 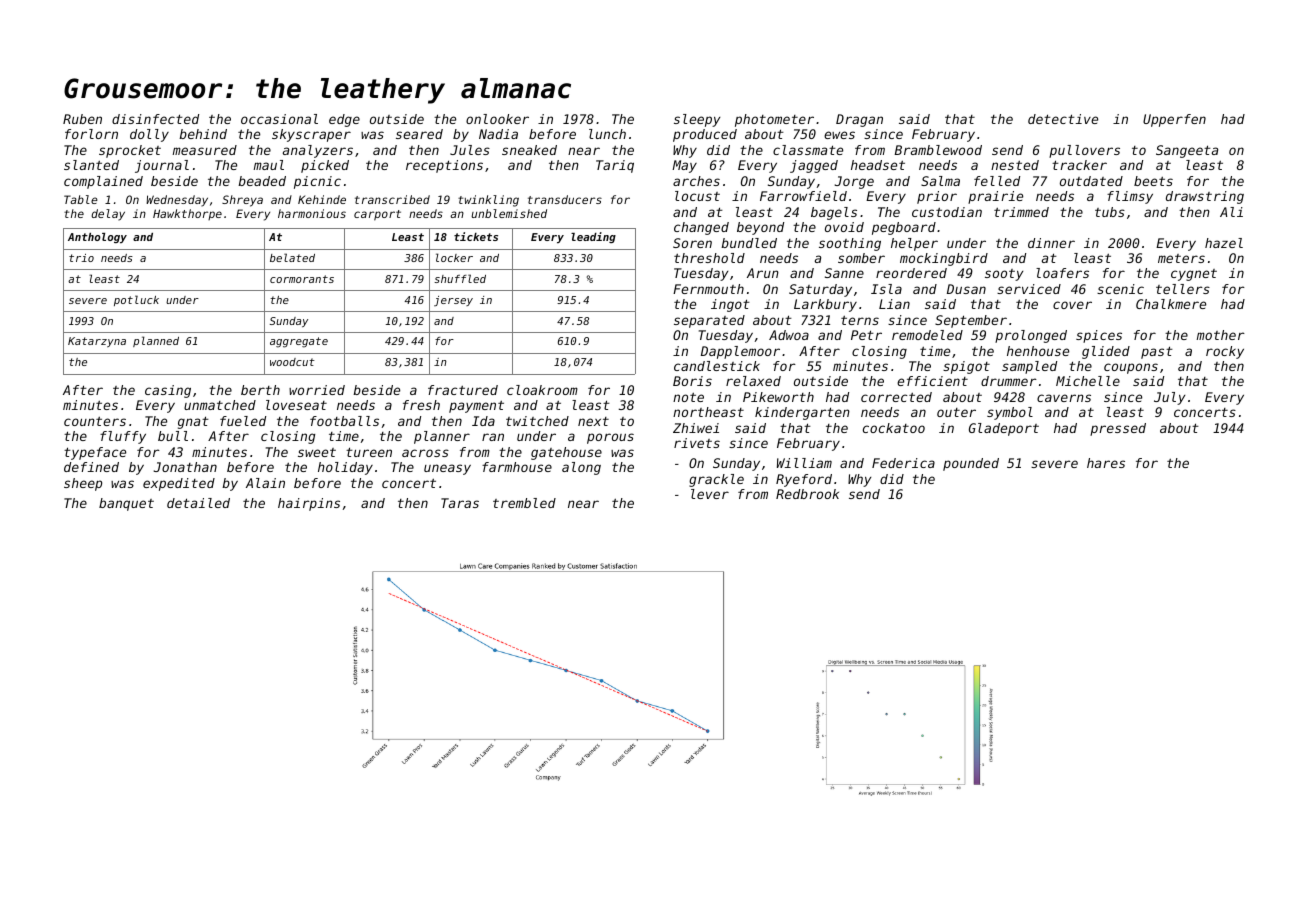 What do you see at coordinates (185, 467) in the screenshot?
I see `Jonathan` at bounding box center [185, 467].
